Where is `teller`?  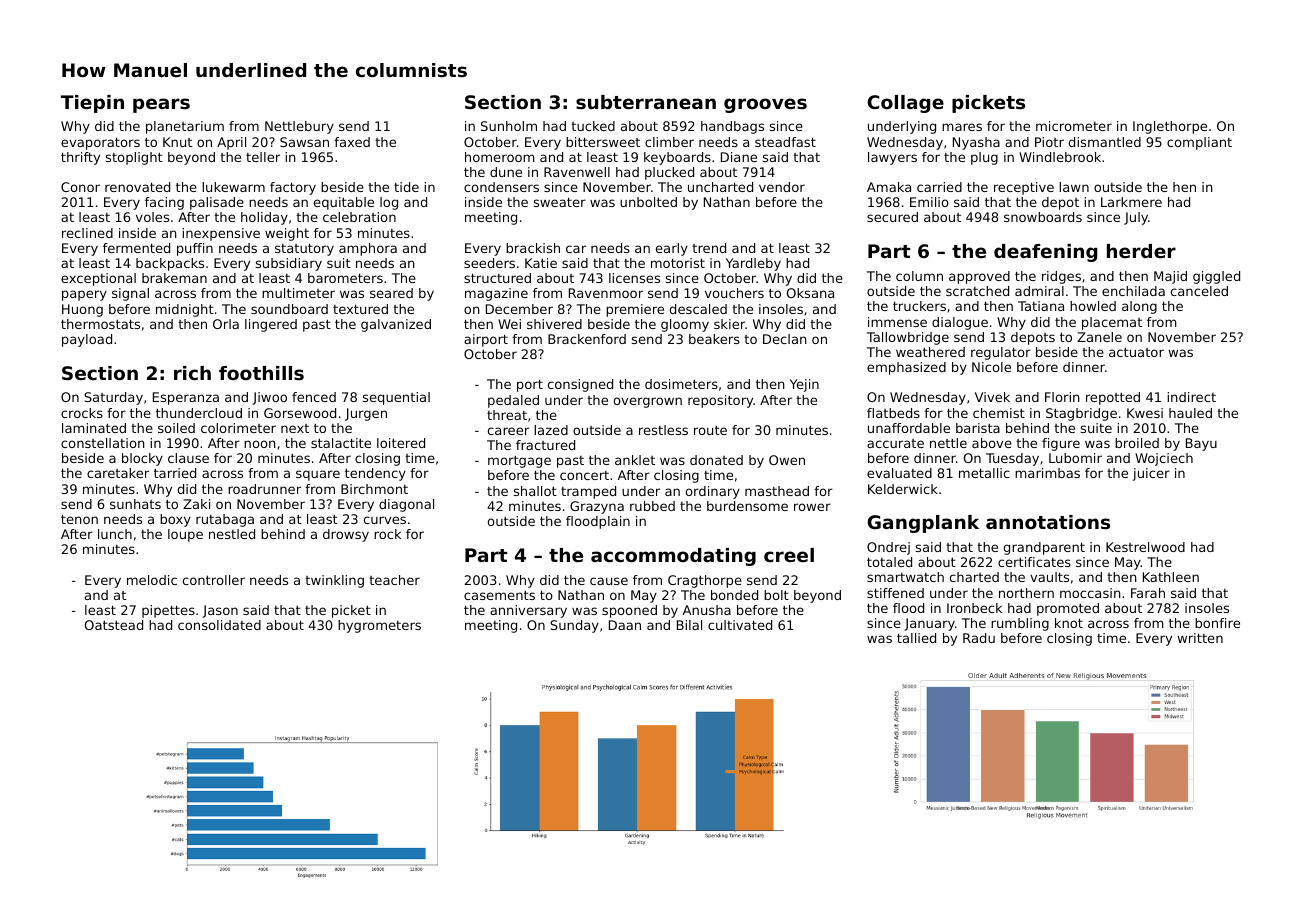
teller is located at coordinates (263, 157).
